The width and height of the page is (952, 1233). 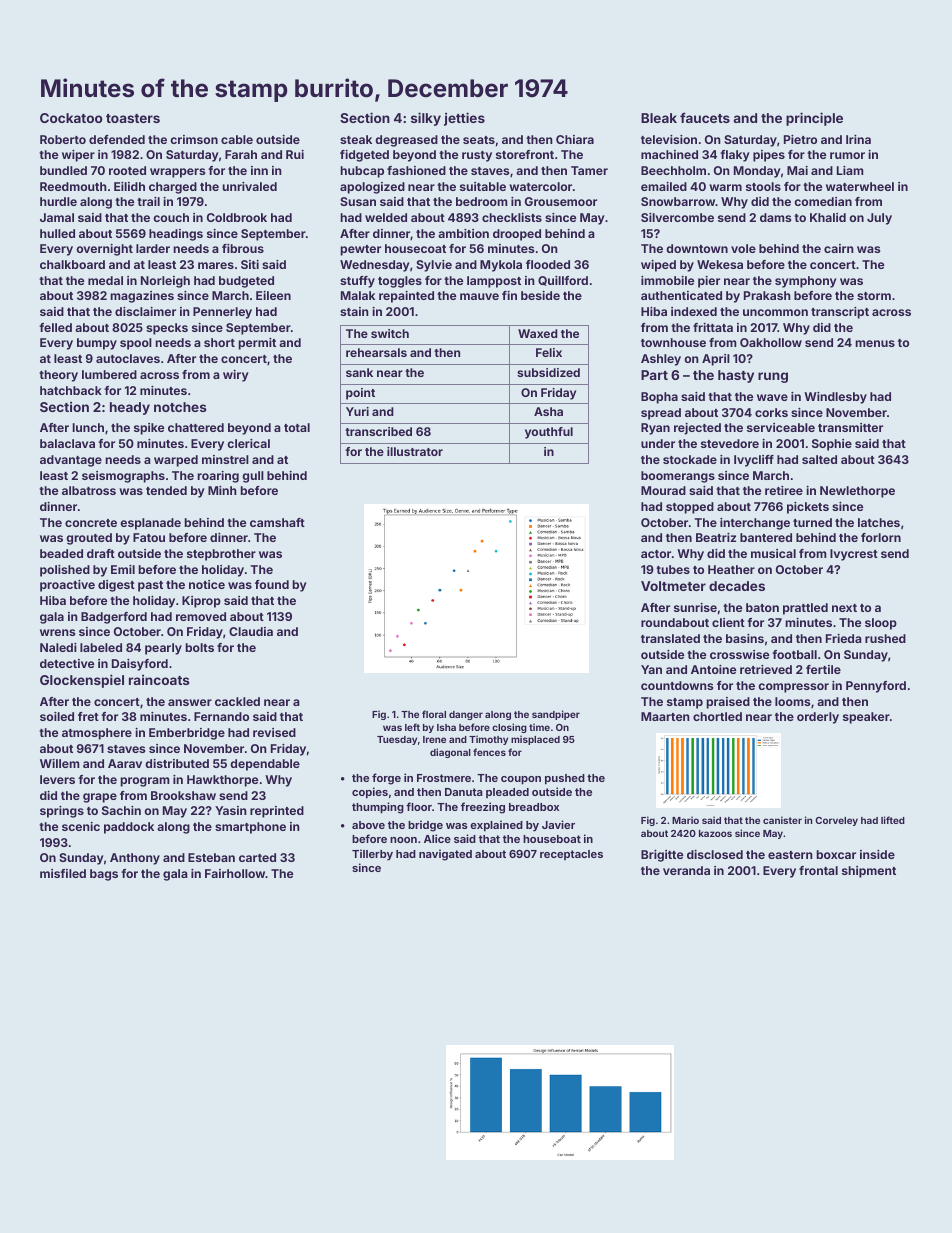 What do you see at coordinates (277, 522) in the page?
I see `camshaft` at bounding box center [277, 522].
